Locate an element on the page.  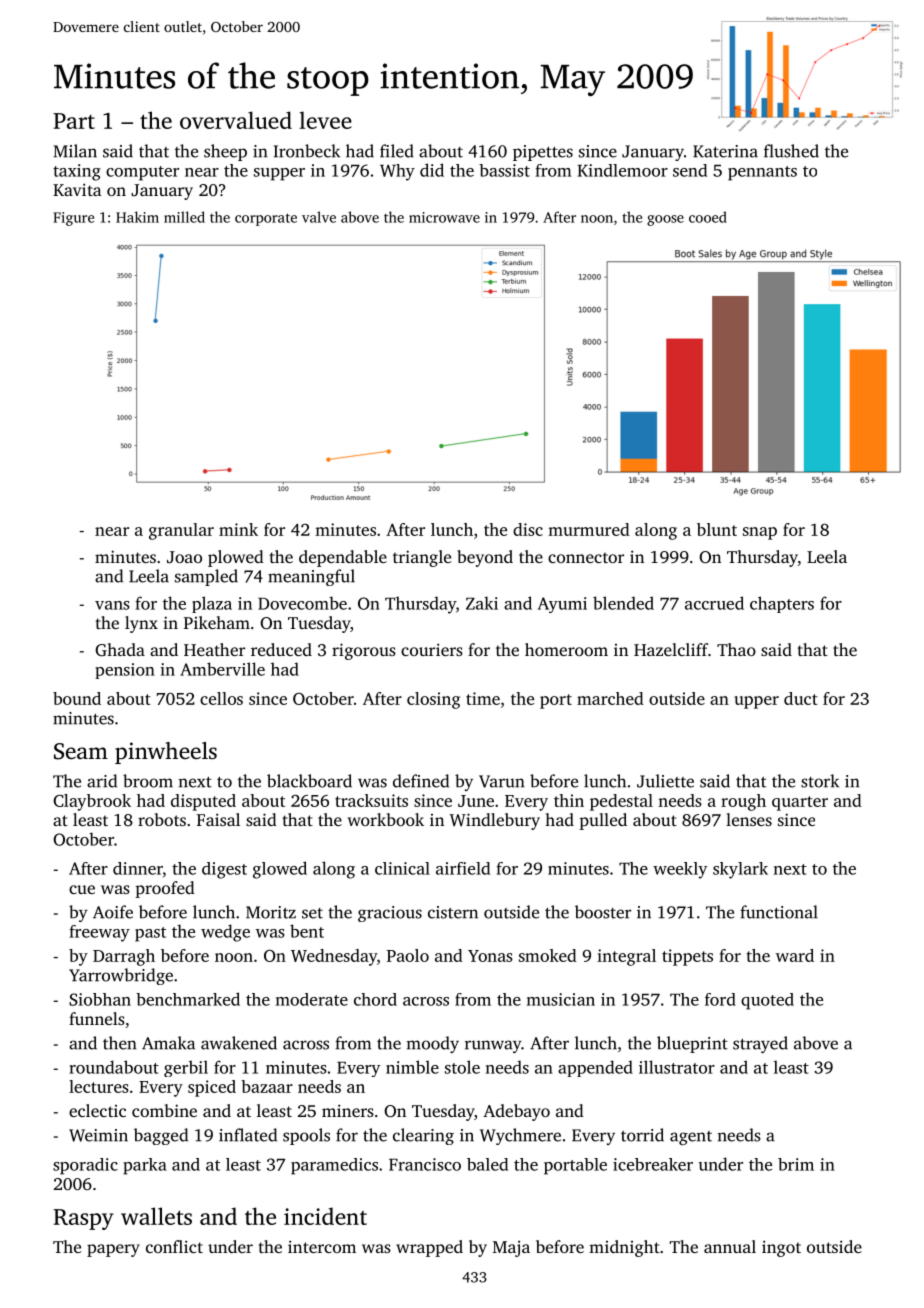
blunt is located at coordinates (717, 529).
